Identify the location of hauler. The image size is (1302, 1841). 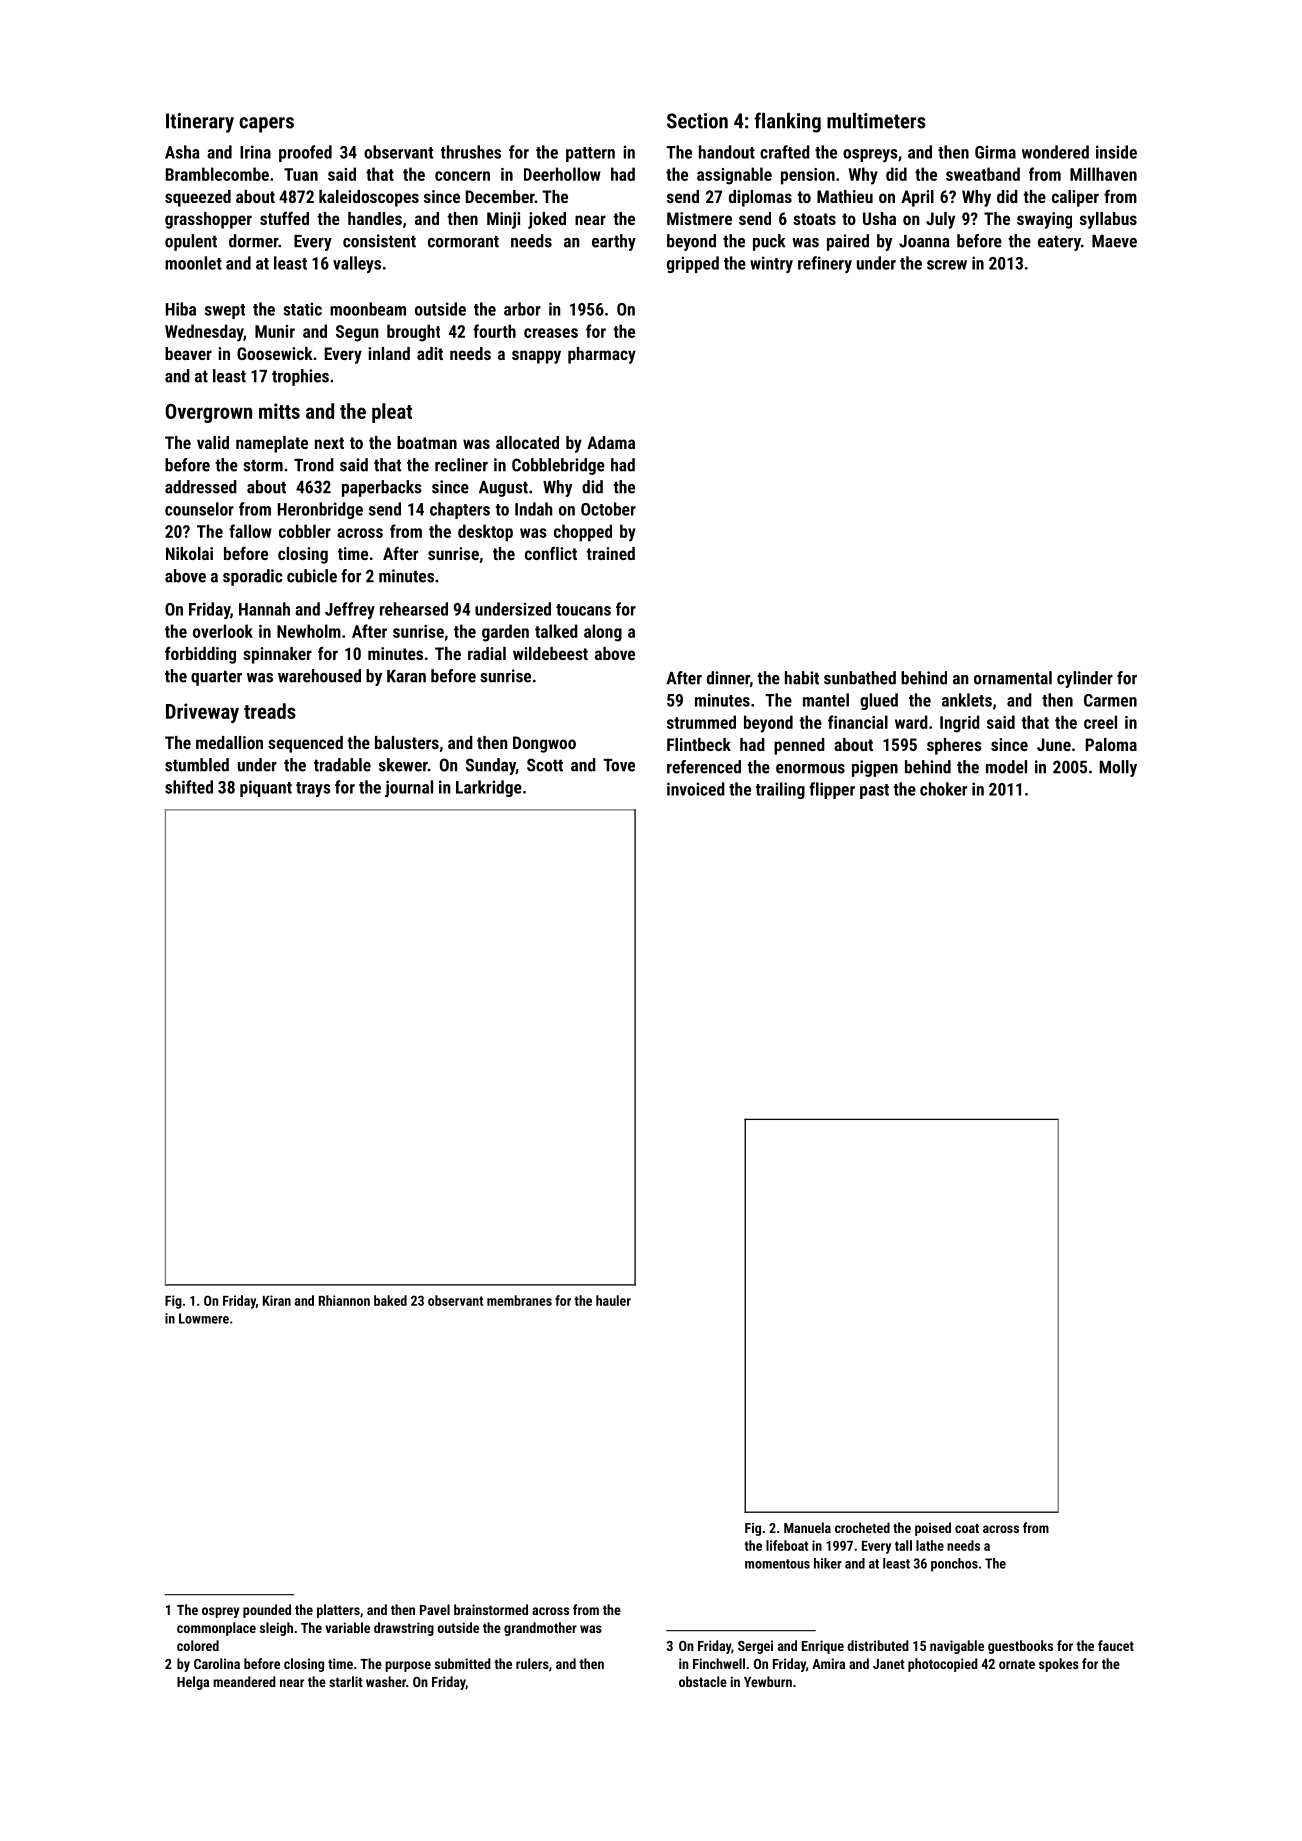
(613, 1300).
